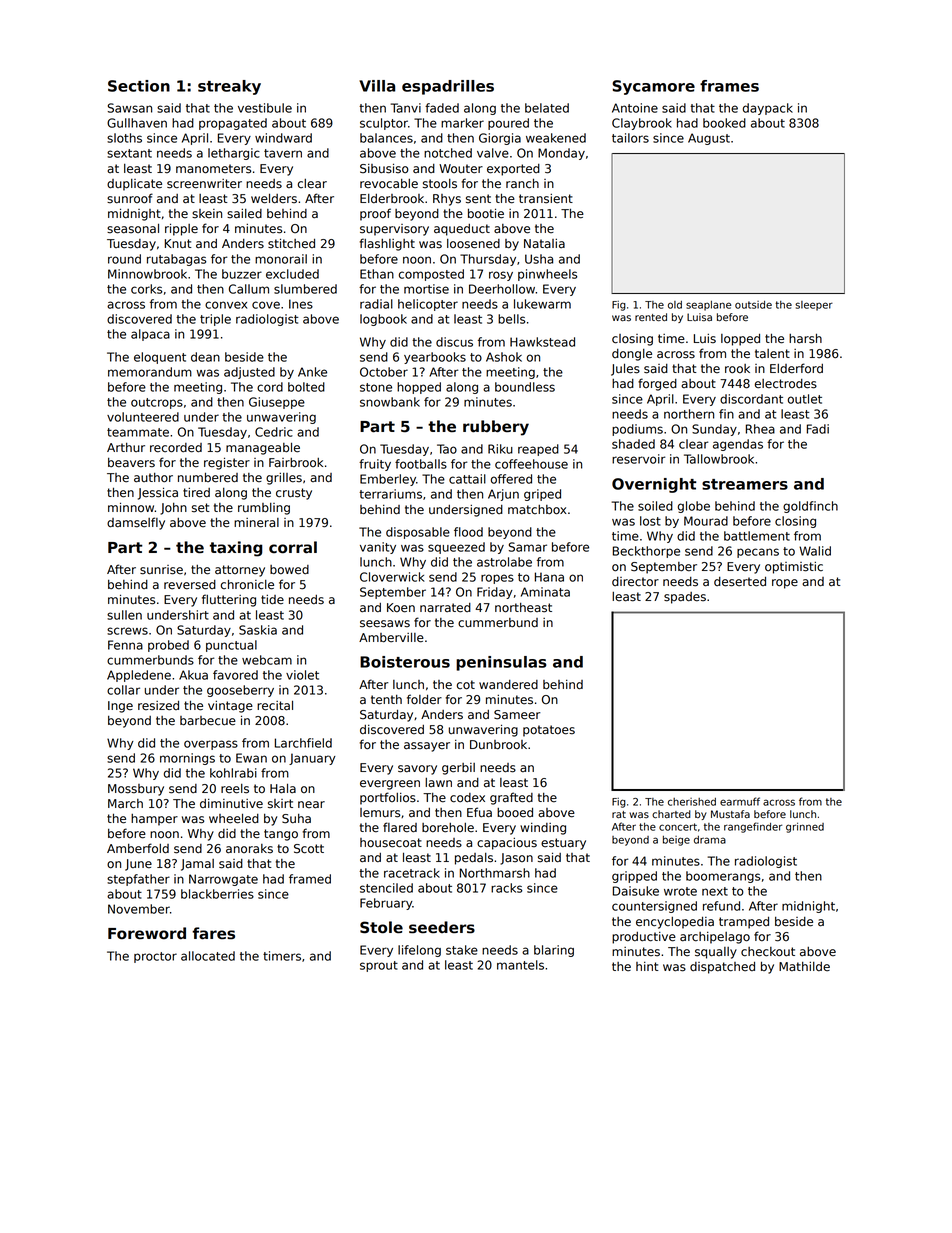  Describe the element at coordinates (249, 289) in the screenshot. I see `Callum` at that location.
